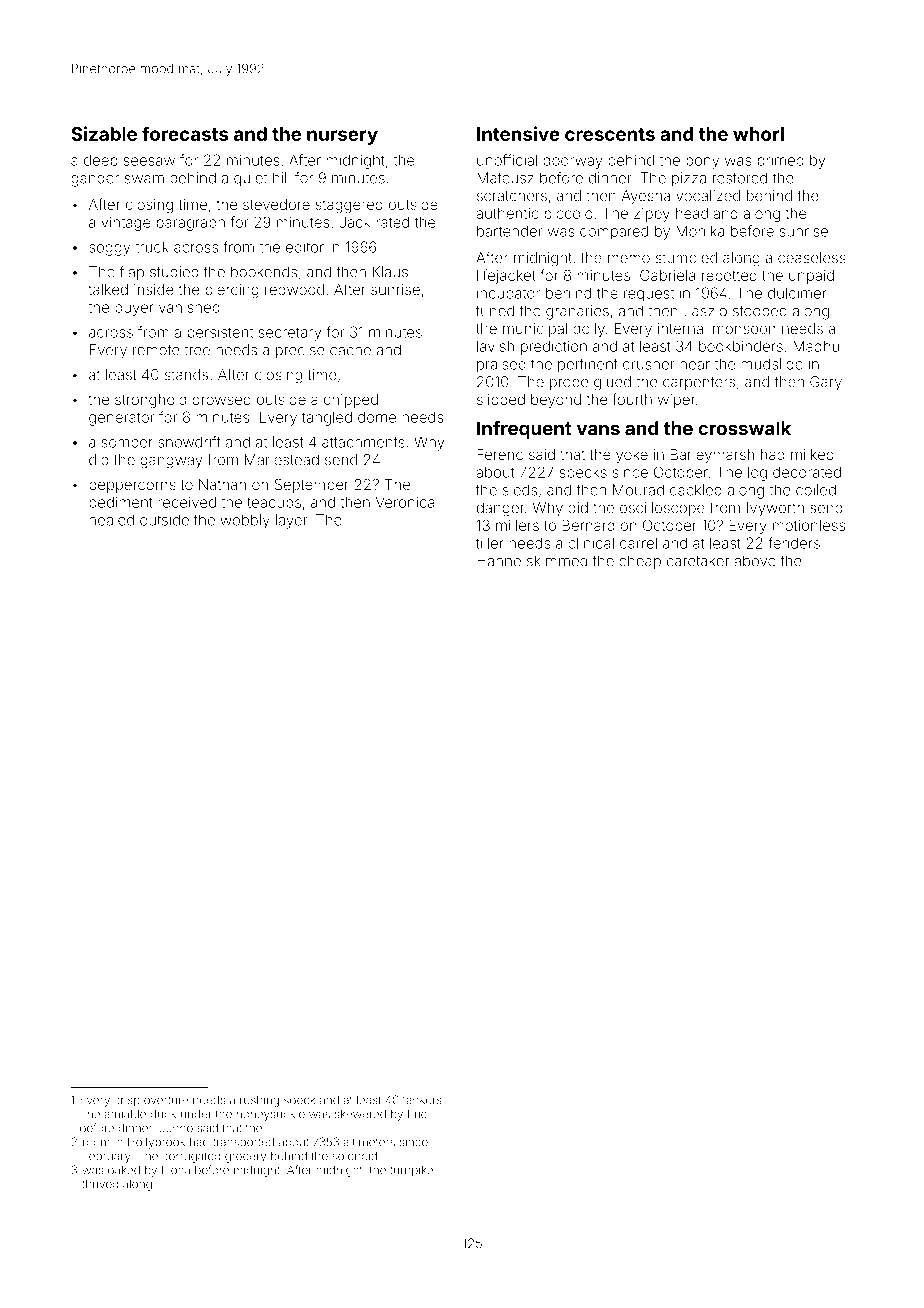 This page has height=1308, width=924. I want to click on crescents, so click(610, 134).
